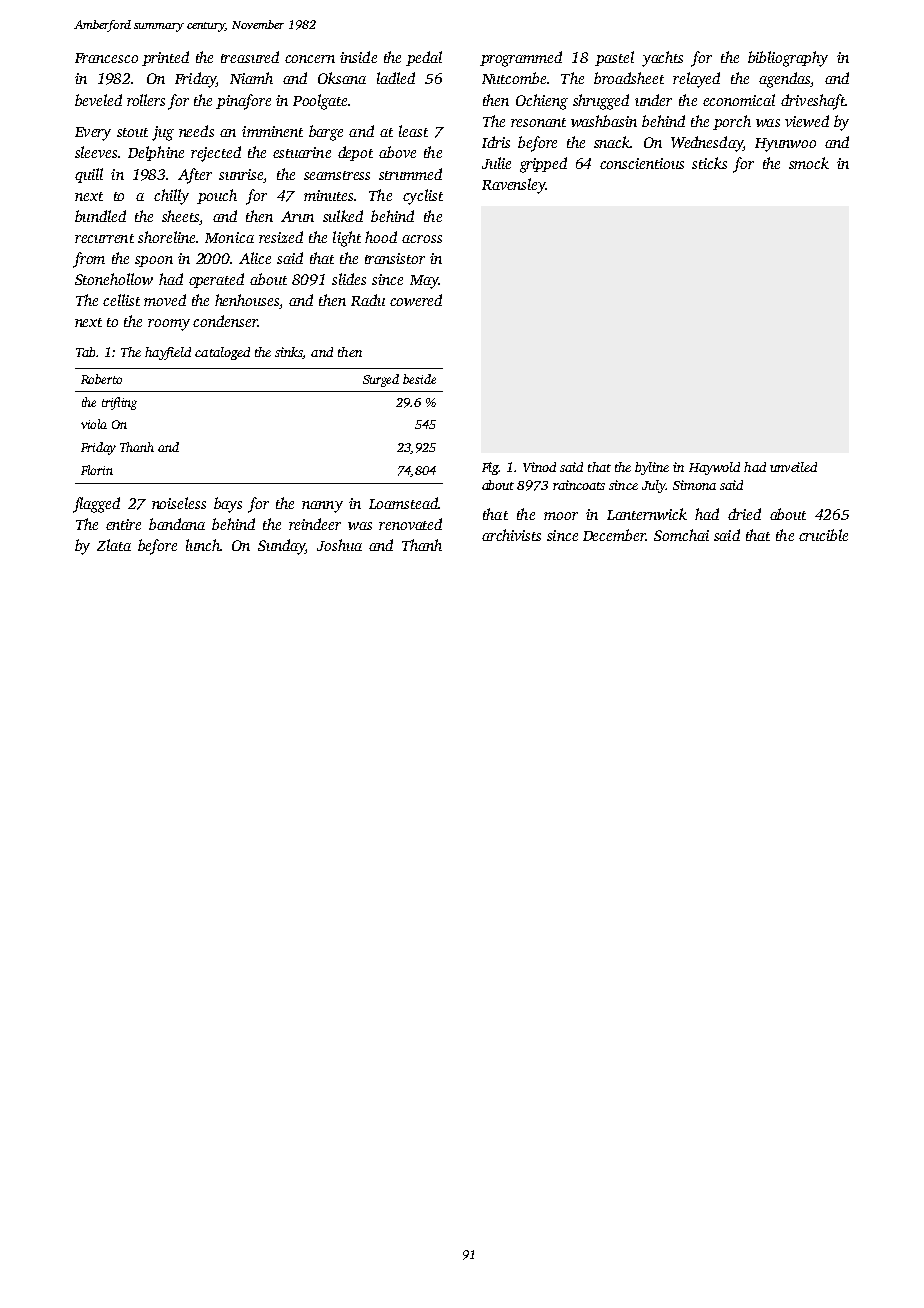 The height and width of the screenshot is (1308, 924). Describe the element at coordinates (146, 100) in the screenshot. I see `rollers` at that location.
